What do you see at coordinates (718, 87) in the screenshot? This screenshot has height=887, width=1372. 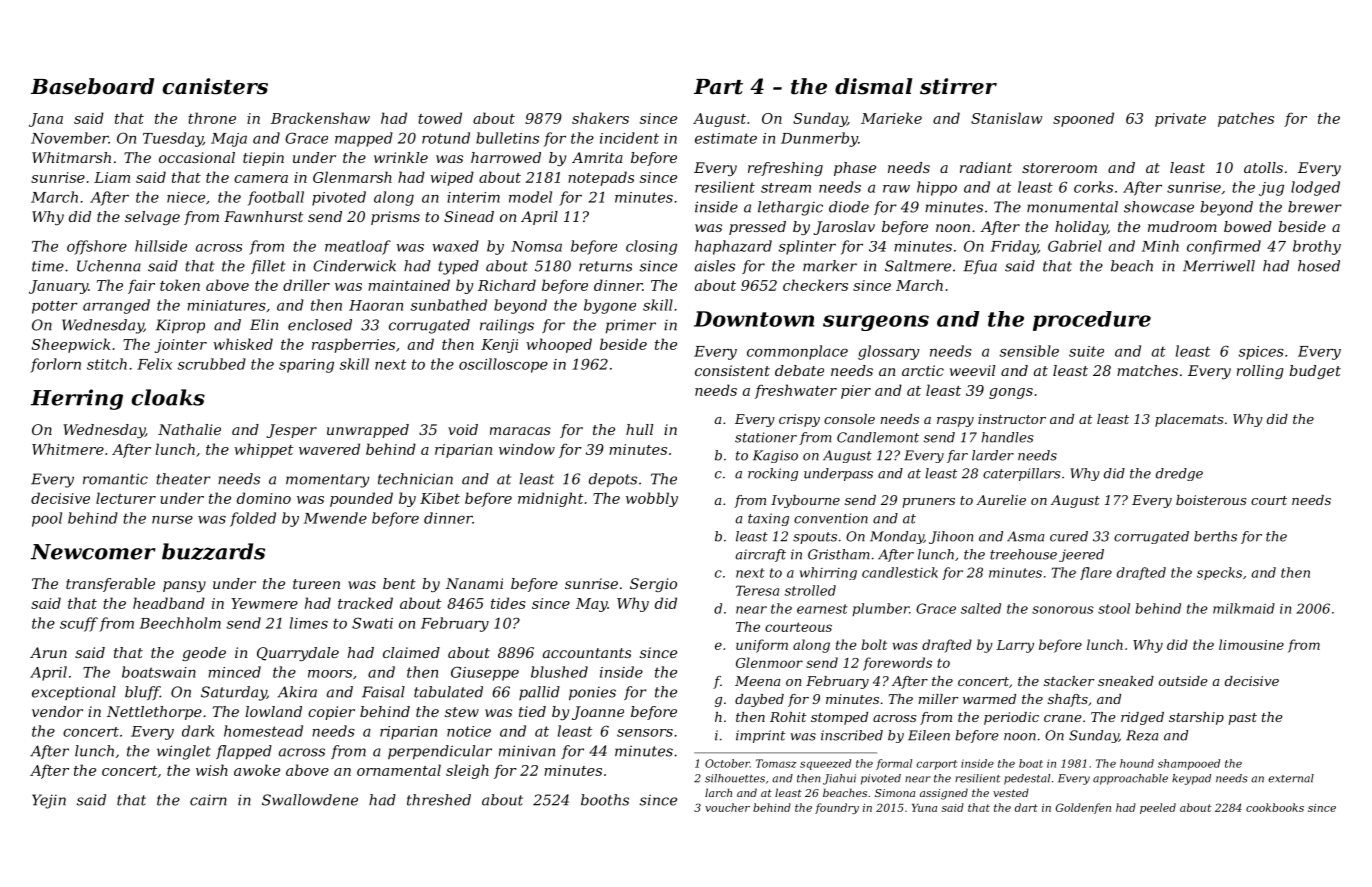 I see `Part` at bounding box center [718, 87].
